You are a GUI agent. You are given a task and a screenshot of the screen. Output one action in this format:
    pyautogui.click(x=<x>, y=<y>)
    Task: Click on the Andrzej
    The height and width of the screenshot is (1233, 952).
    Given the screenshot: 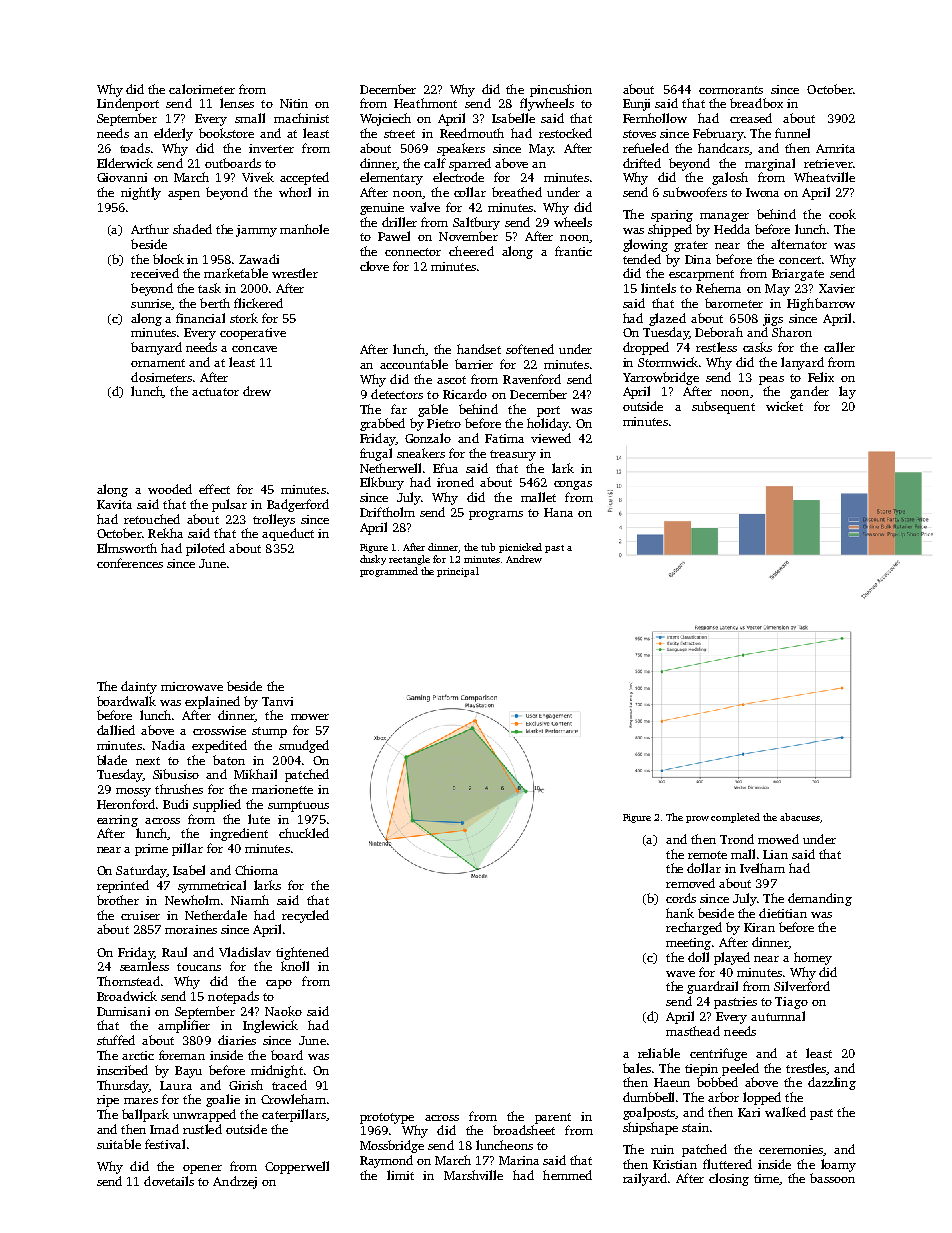 What is the action you would take?
    pyautogui.click(x=235, y=1182)
